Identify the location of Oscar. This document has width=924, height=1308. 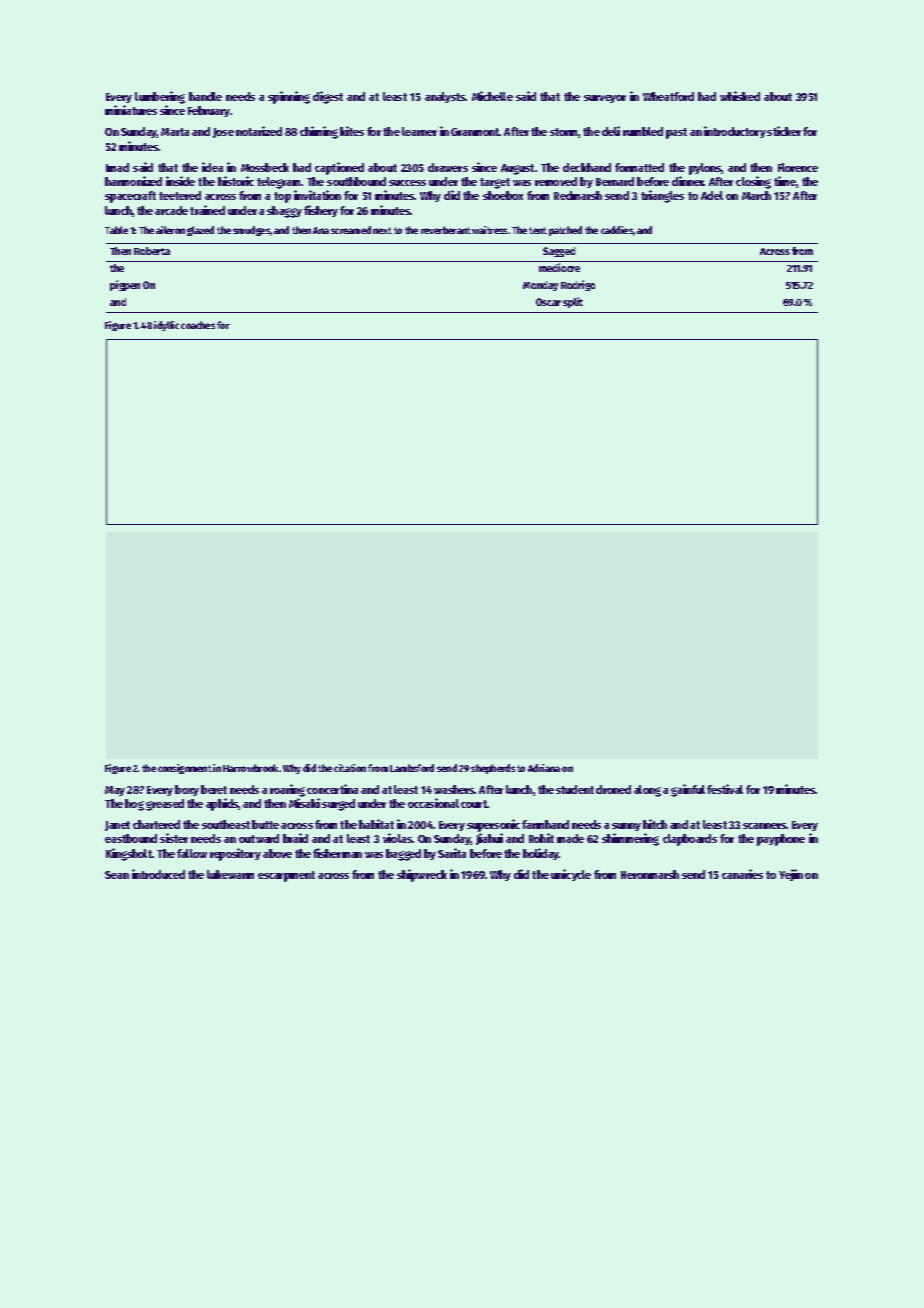
(548, 302).
